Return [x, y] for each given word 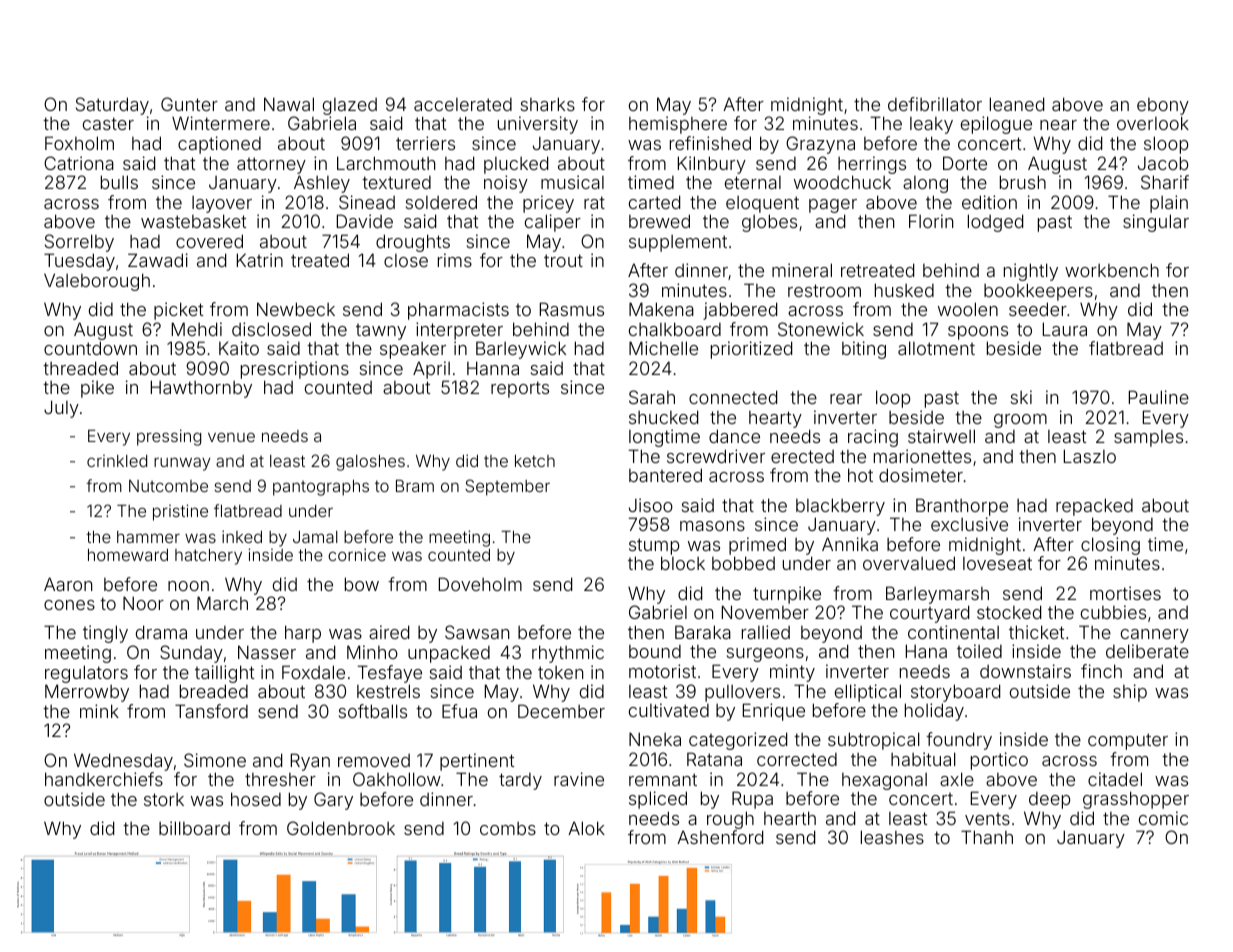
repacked [1094, 507]
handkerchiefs [104, 779]
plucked [516, 165]
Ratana [714, 759]
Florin [931, 221]
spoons [978, 333]
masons [712, 526]
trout [563, 260]
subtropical [874, 741]
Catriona [79, 163]
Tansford [211, 711]
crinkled [117, 461]
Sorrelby [79, 243]
